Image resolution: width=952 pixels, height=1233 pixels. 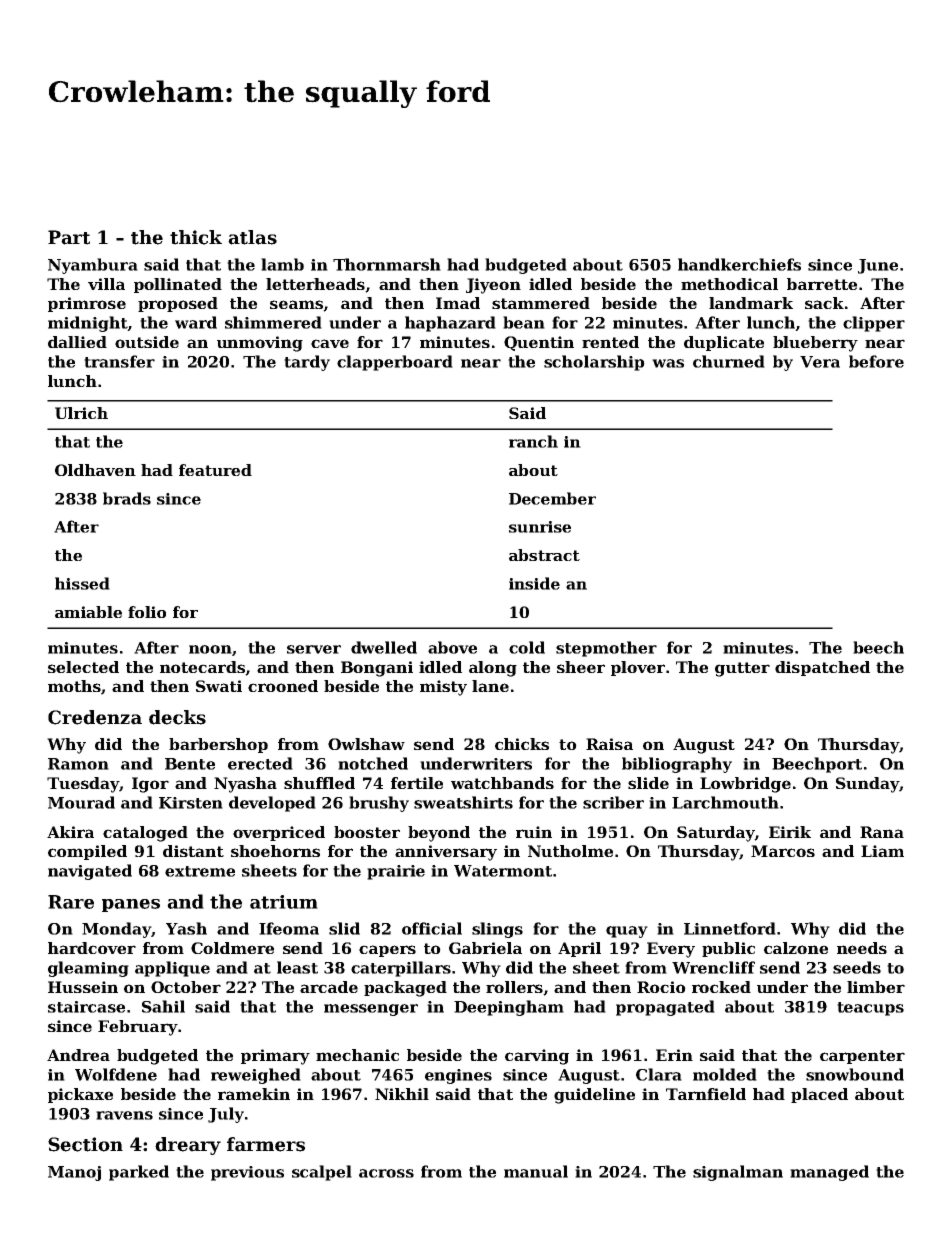 I want to click on Andrea, so click(x=78, y=1055).
